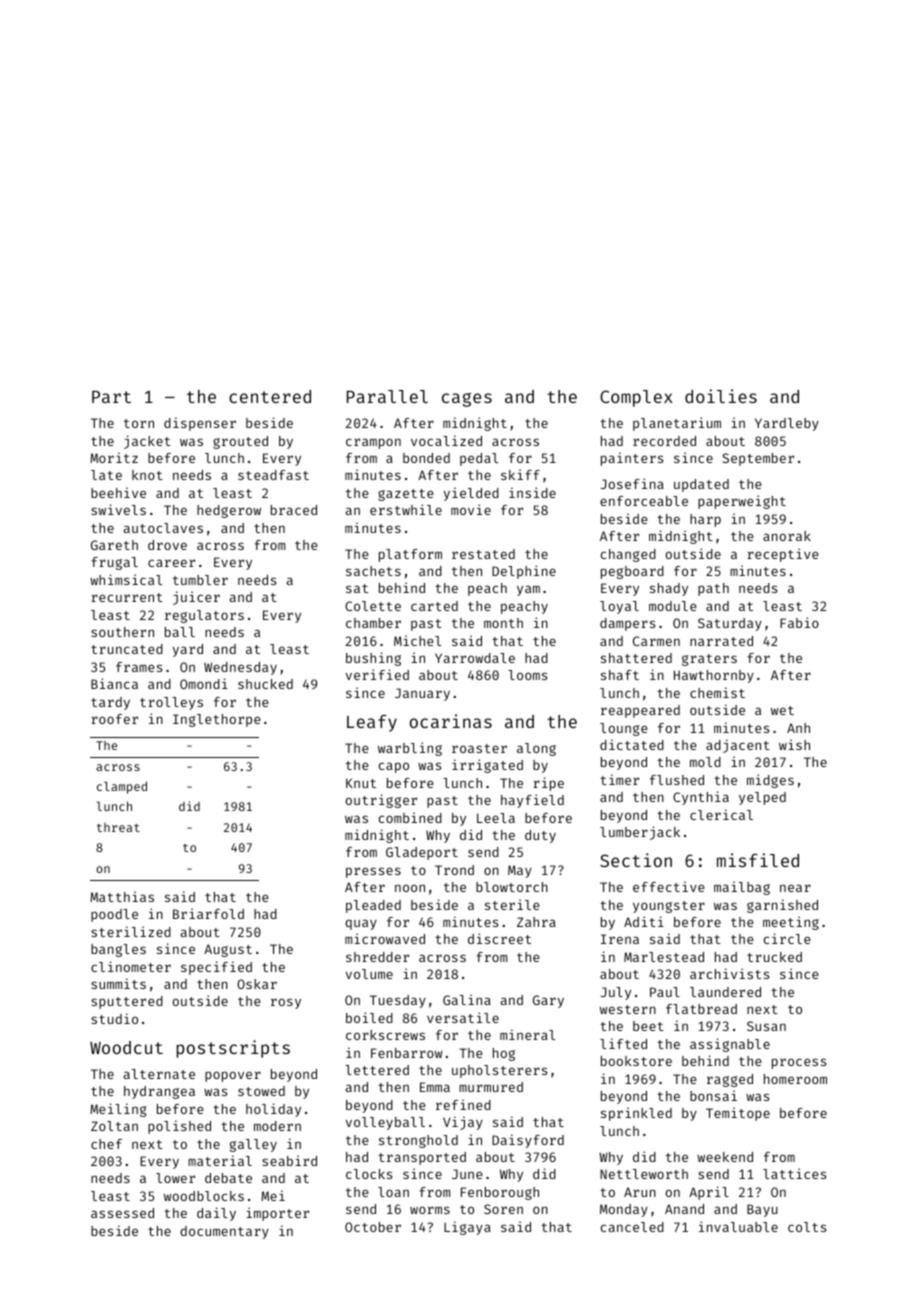 The height and width of the image is (1308, 924). Describe the element at coordinates (640, 711) in the image. I see `reappeared` at that location.
